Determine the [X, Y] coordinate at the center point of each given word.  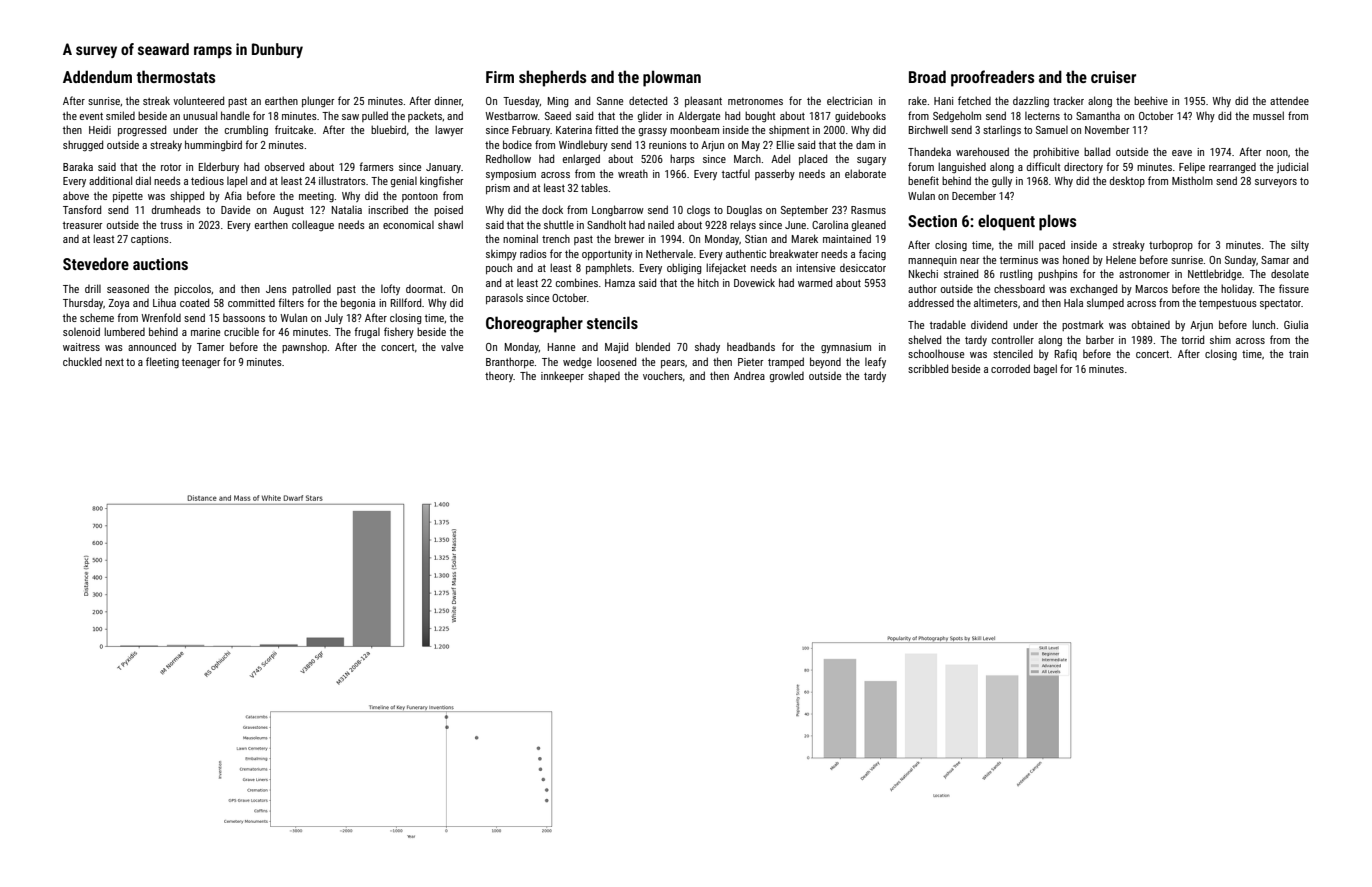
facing [872, 255]
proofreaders [992, 78]
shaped [604, 376]
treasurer [82, 225]
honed [1076, 259]
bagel [1045, 370]
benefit [923, 180]
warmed [815, 282]
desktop [1127, 181]
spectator [1280, 304]
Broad [927, 76]
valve [452, 346]
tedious [207, 181]
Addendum [97, 76]
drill [93, 288]
